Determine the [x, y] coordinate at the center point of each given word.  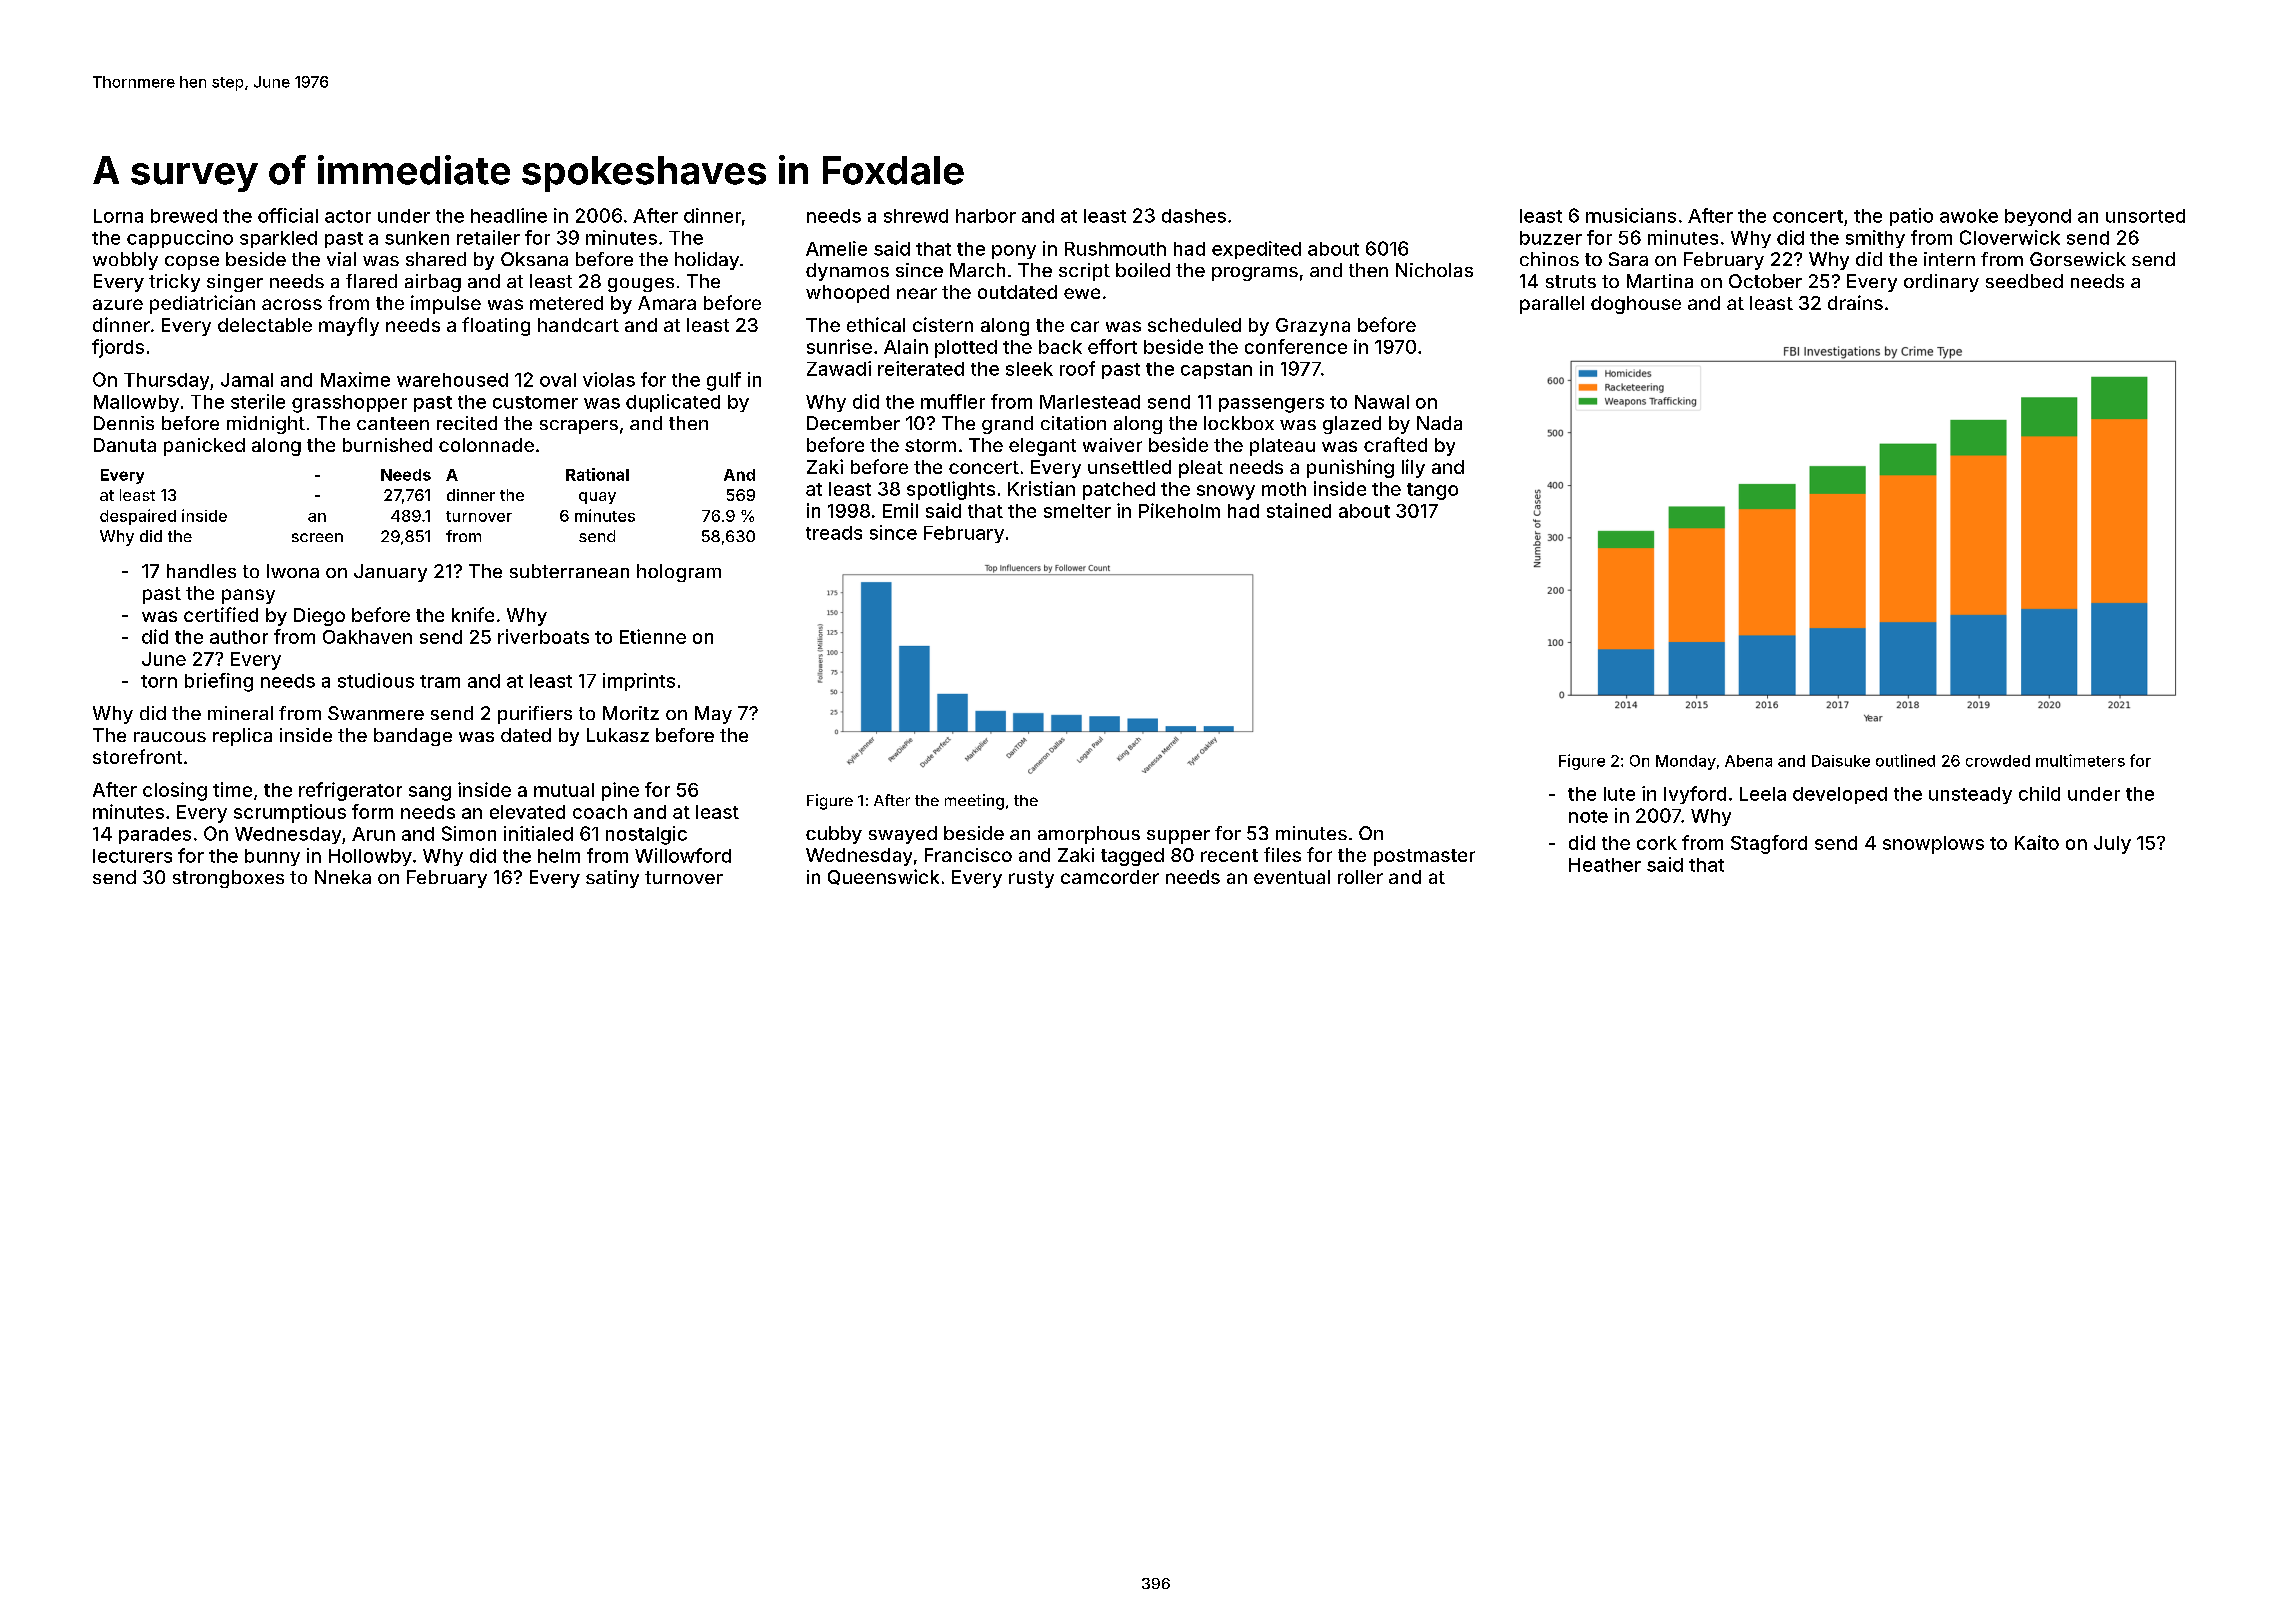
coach [600, 812]
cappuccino [180, 239]
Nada [1439, 423]
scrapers [579, 427]
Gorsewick [2078, 259]
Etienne [653, 636]
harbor [986, 216]
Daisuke [1841, 761]
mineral [240, 713]
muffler [953, 401]
